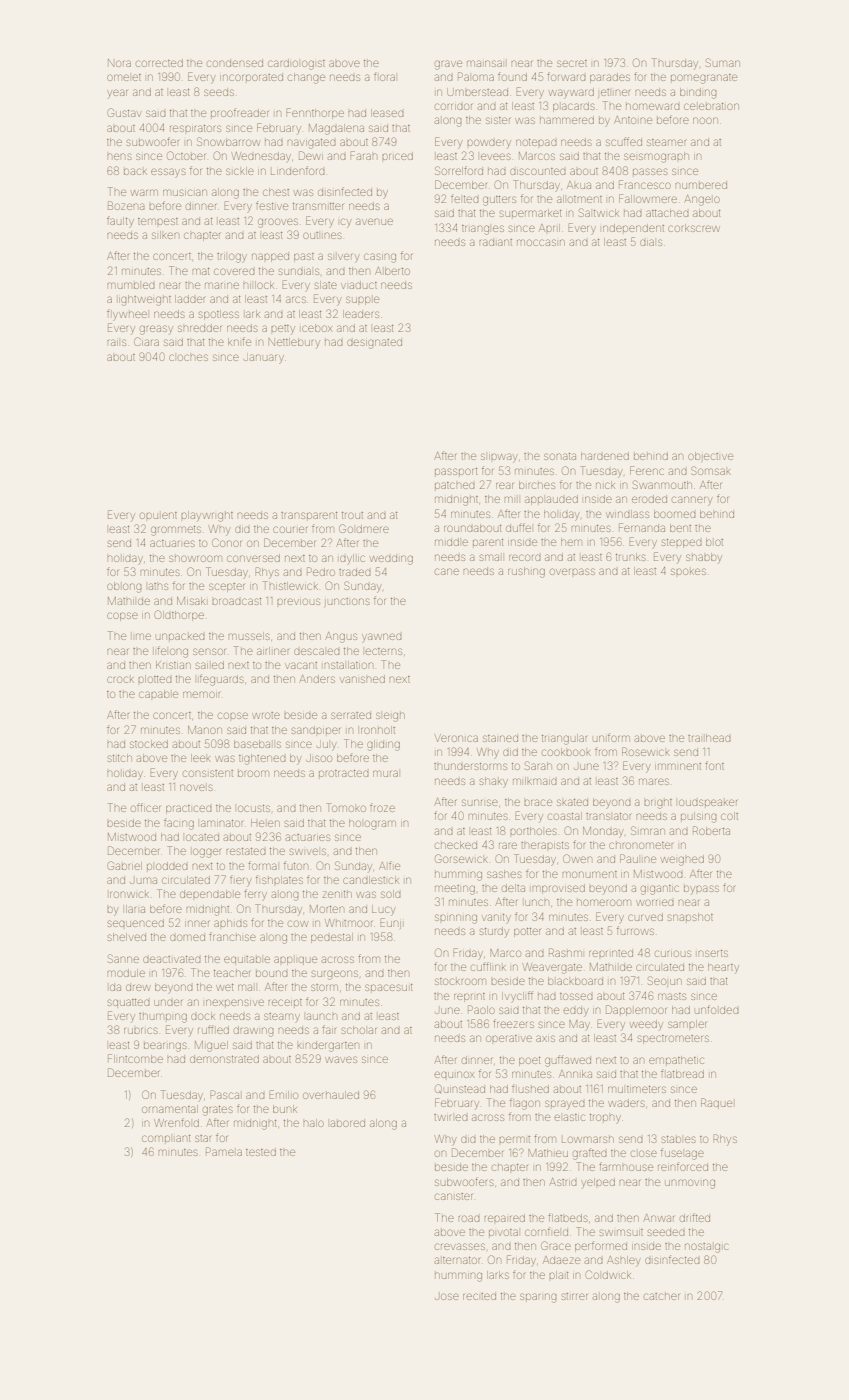  What do you see at coordinates (480, 802) in the screenshot?
I see `sunrise` at bounding box center [480, 802].
